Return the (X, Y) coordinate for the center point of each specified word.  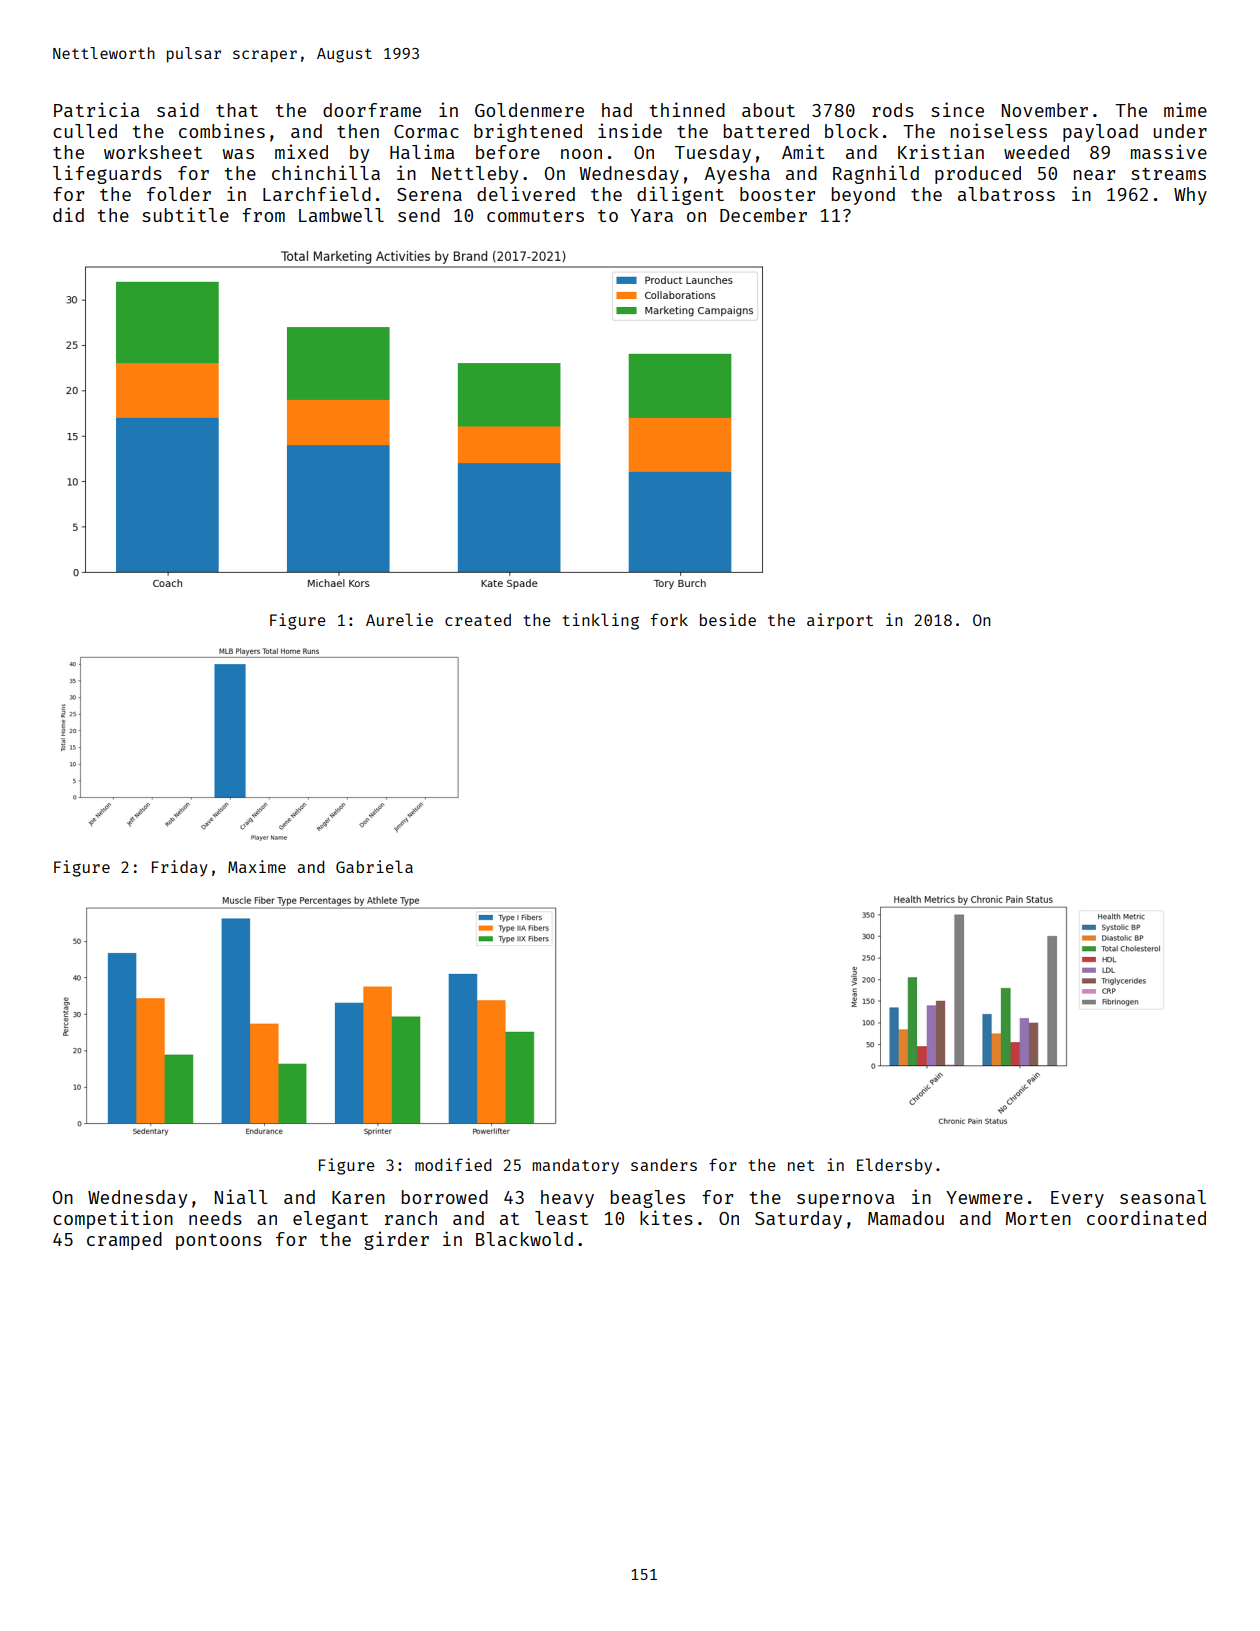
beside (728, 619)
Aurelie (399, 619)
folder (179, 194)
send (419, 215)
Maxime (257, 866)
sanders (664, 1165)
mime (1185, 109)
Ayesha (737, 175)
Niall (241, 1196)
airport (840, 621)
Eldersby (894, 1166)
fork (669, 619)
